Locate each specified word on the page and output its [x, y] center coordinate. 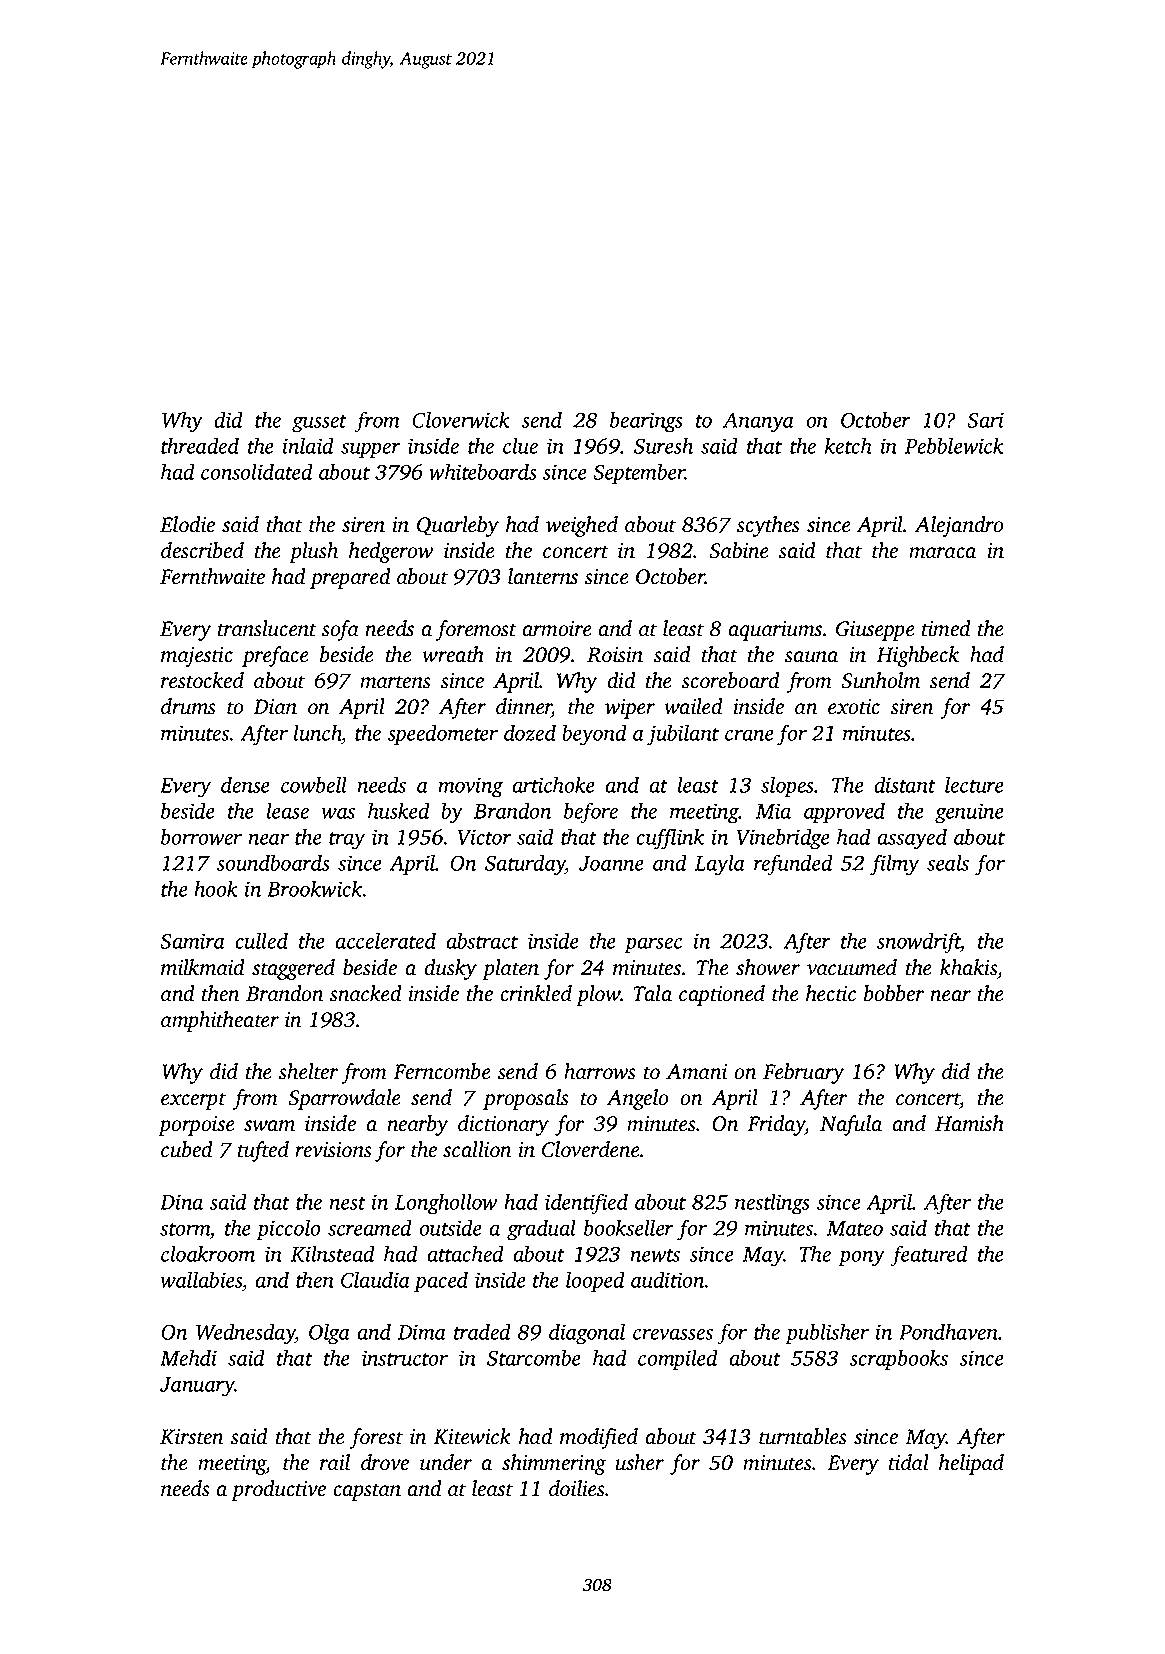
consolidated [257, 471]
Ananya [758, 422]
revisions [333, 1150]
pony [861, 1259]
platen [510, 969]
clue [520, 445]
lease [288, 810]
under [446, 1462]
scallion [477, 1149]
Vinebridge [783, 839]
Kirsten [191, 1437]
